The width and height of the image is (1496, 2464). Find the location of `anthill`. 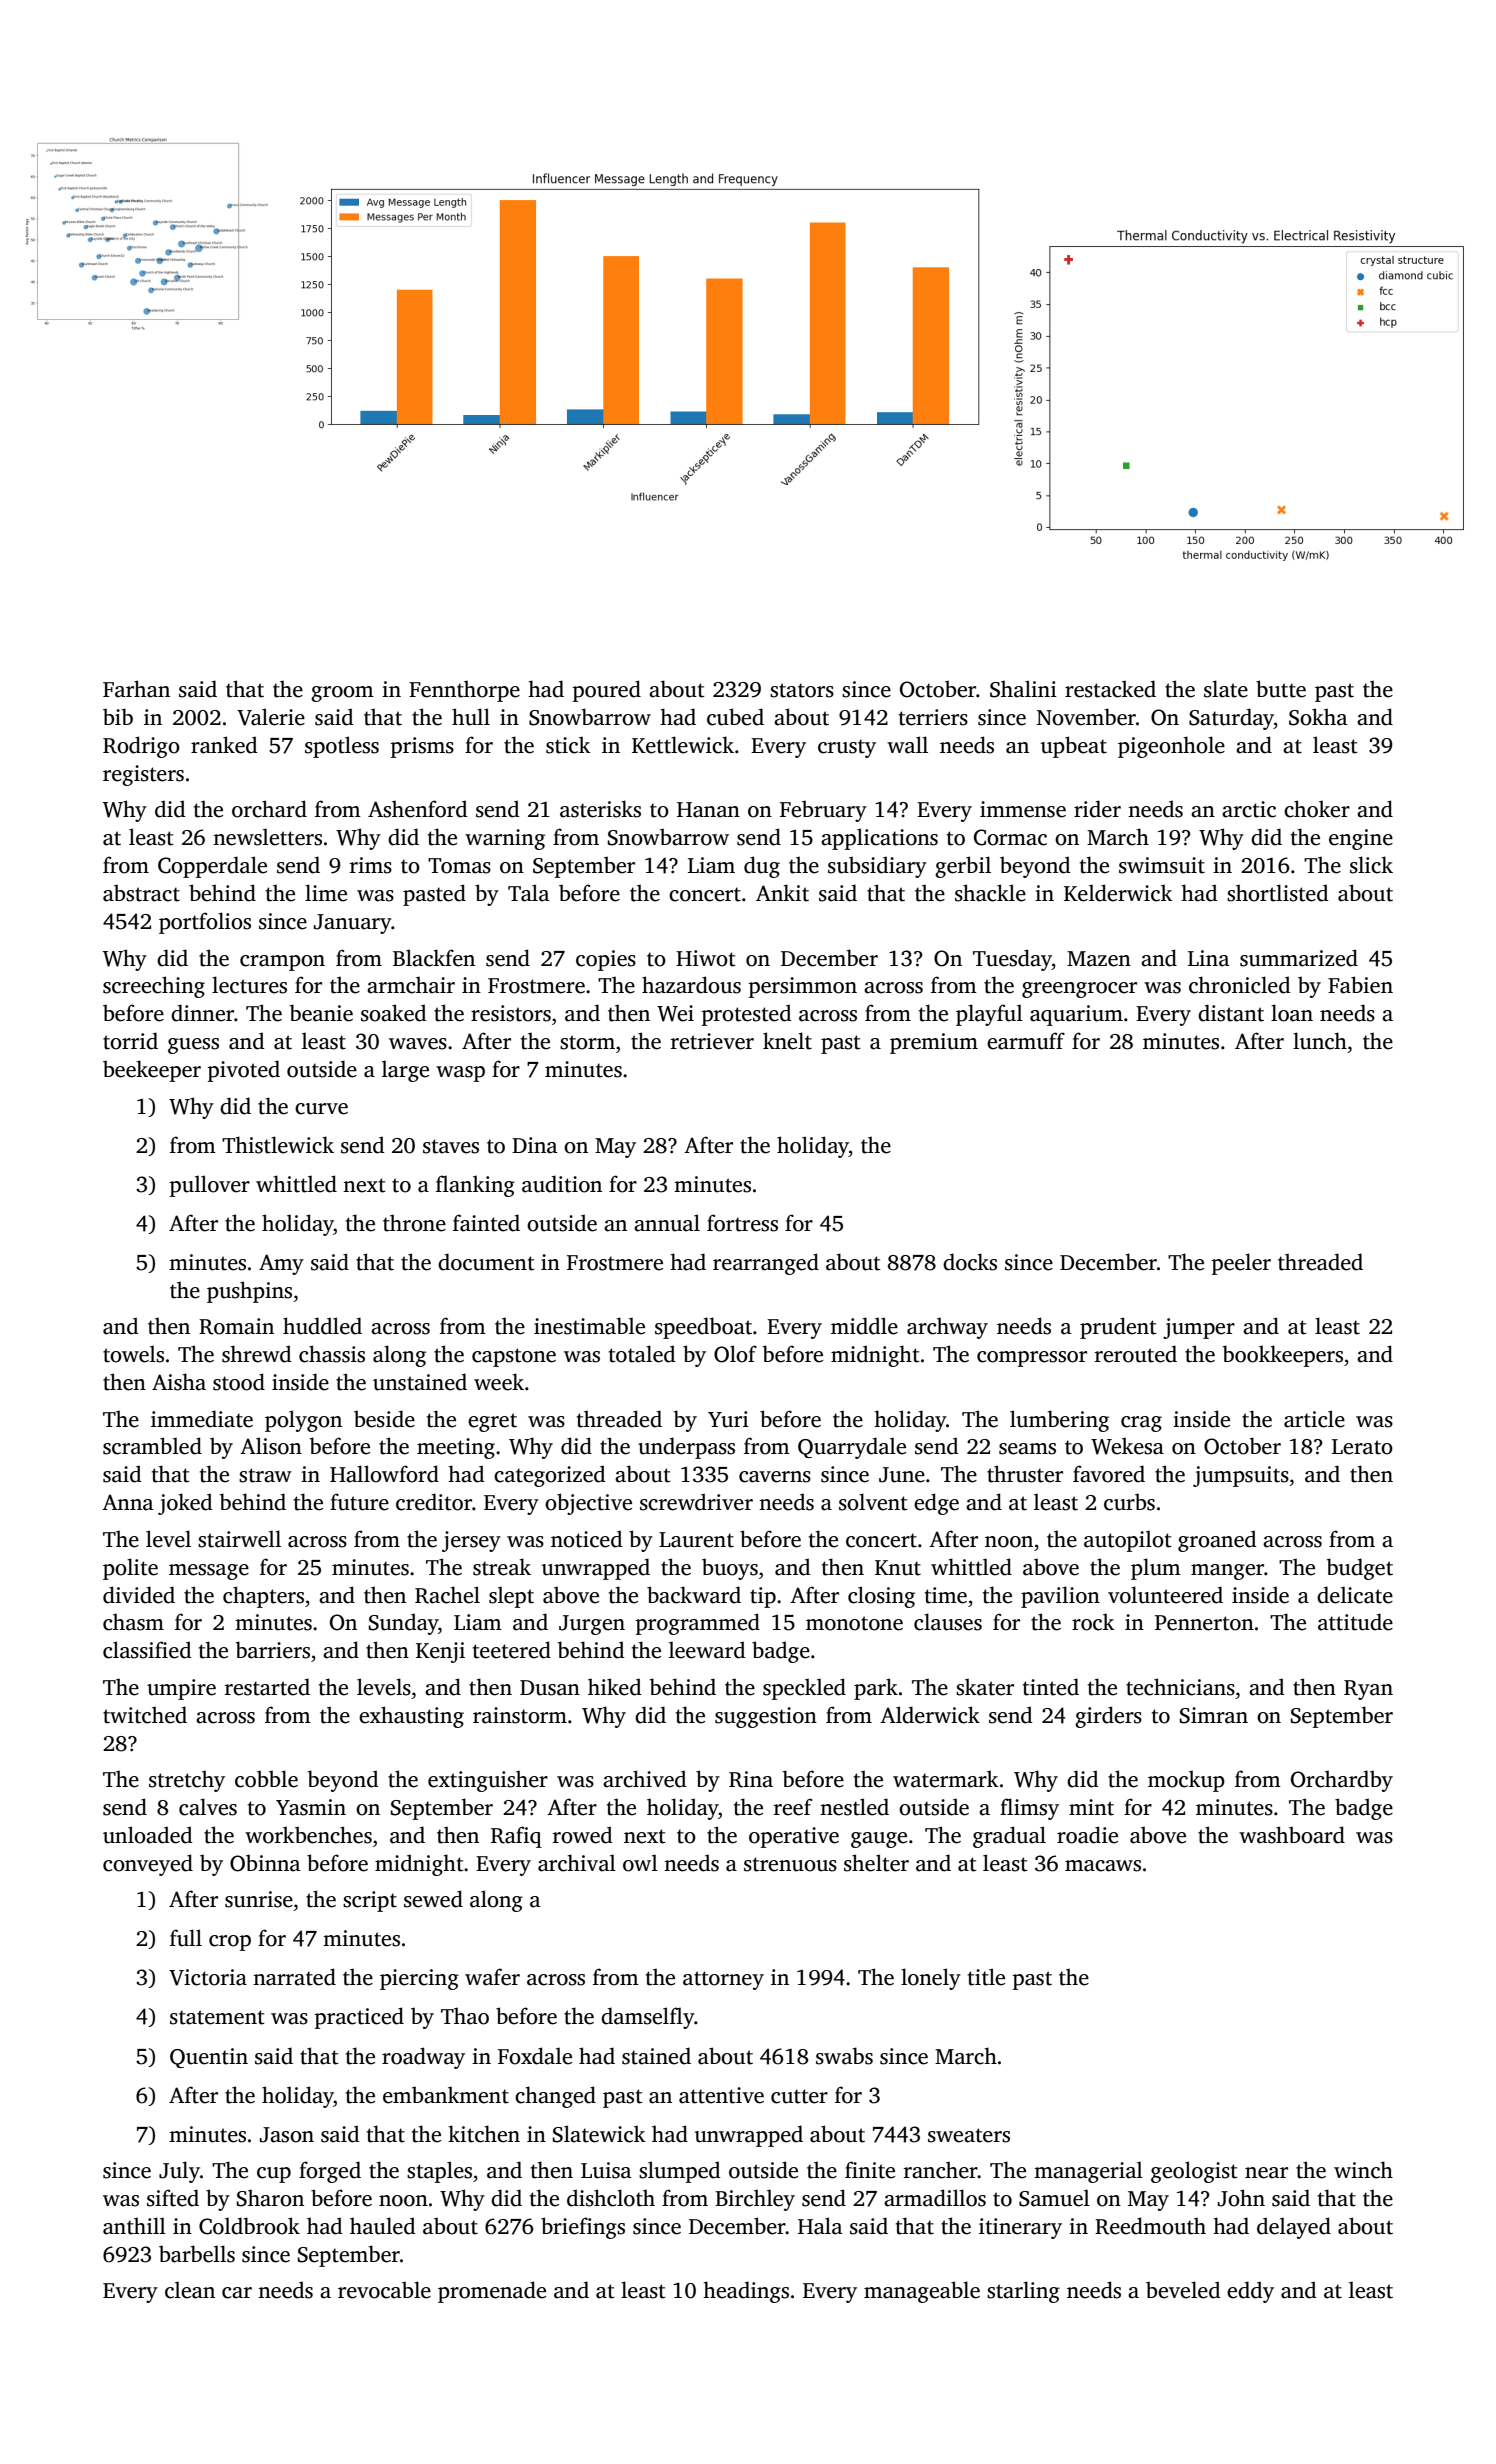

anthill is located at coordinates (134, 2226).
